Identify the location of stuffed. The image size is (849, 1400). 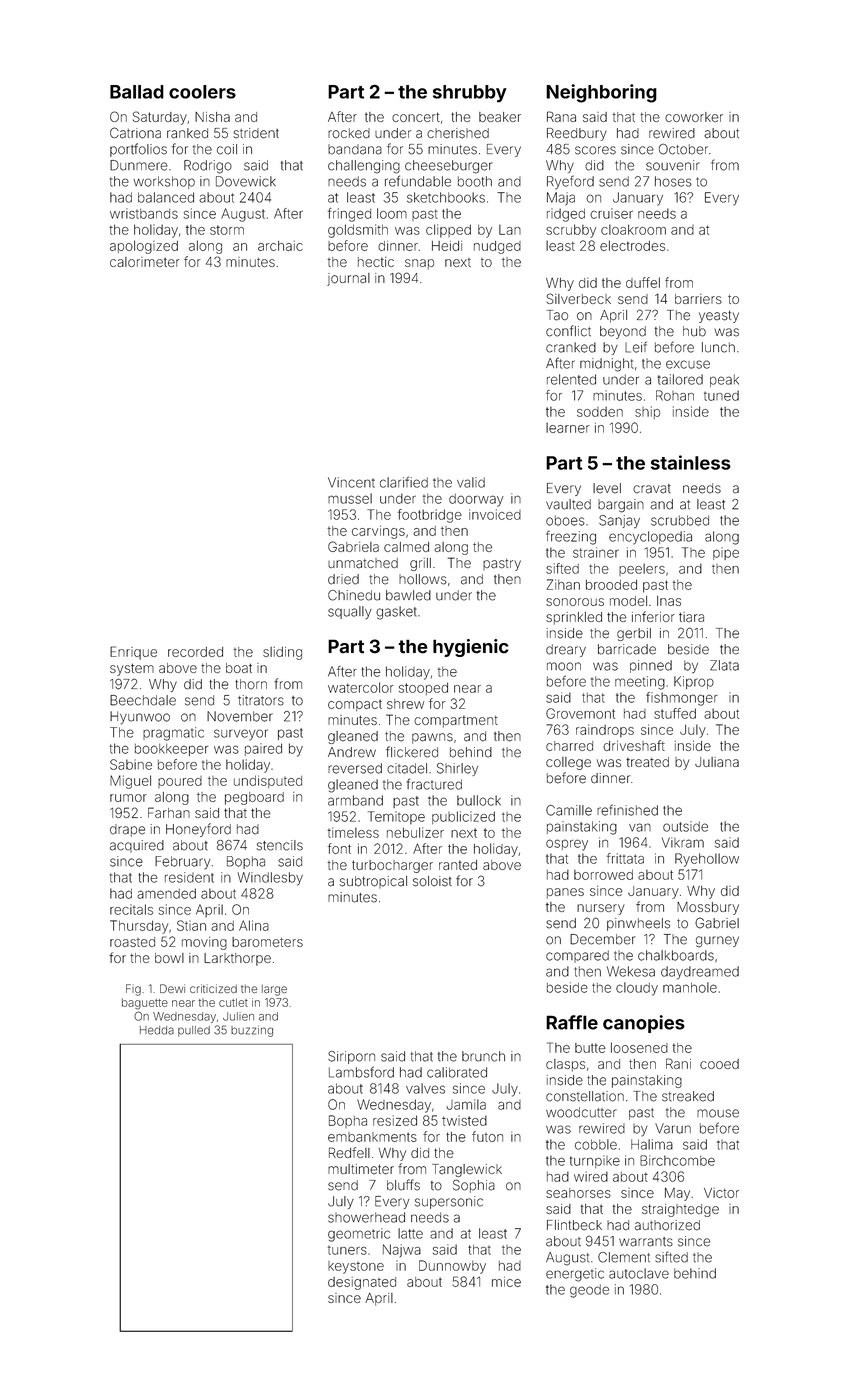
(675, 713).
